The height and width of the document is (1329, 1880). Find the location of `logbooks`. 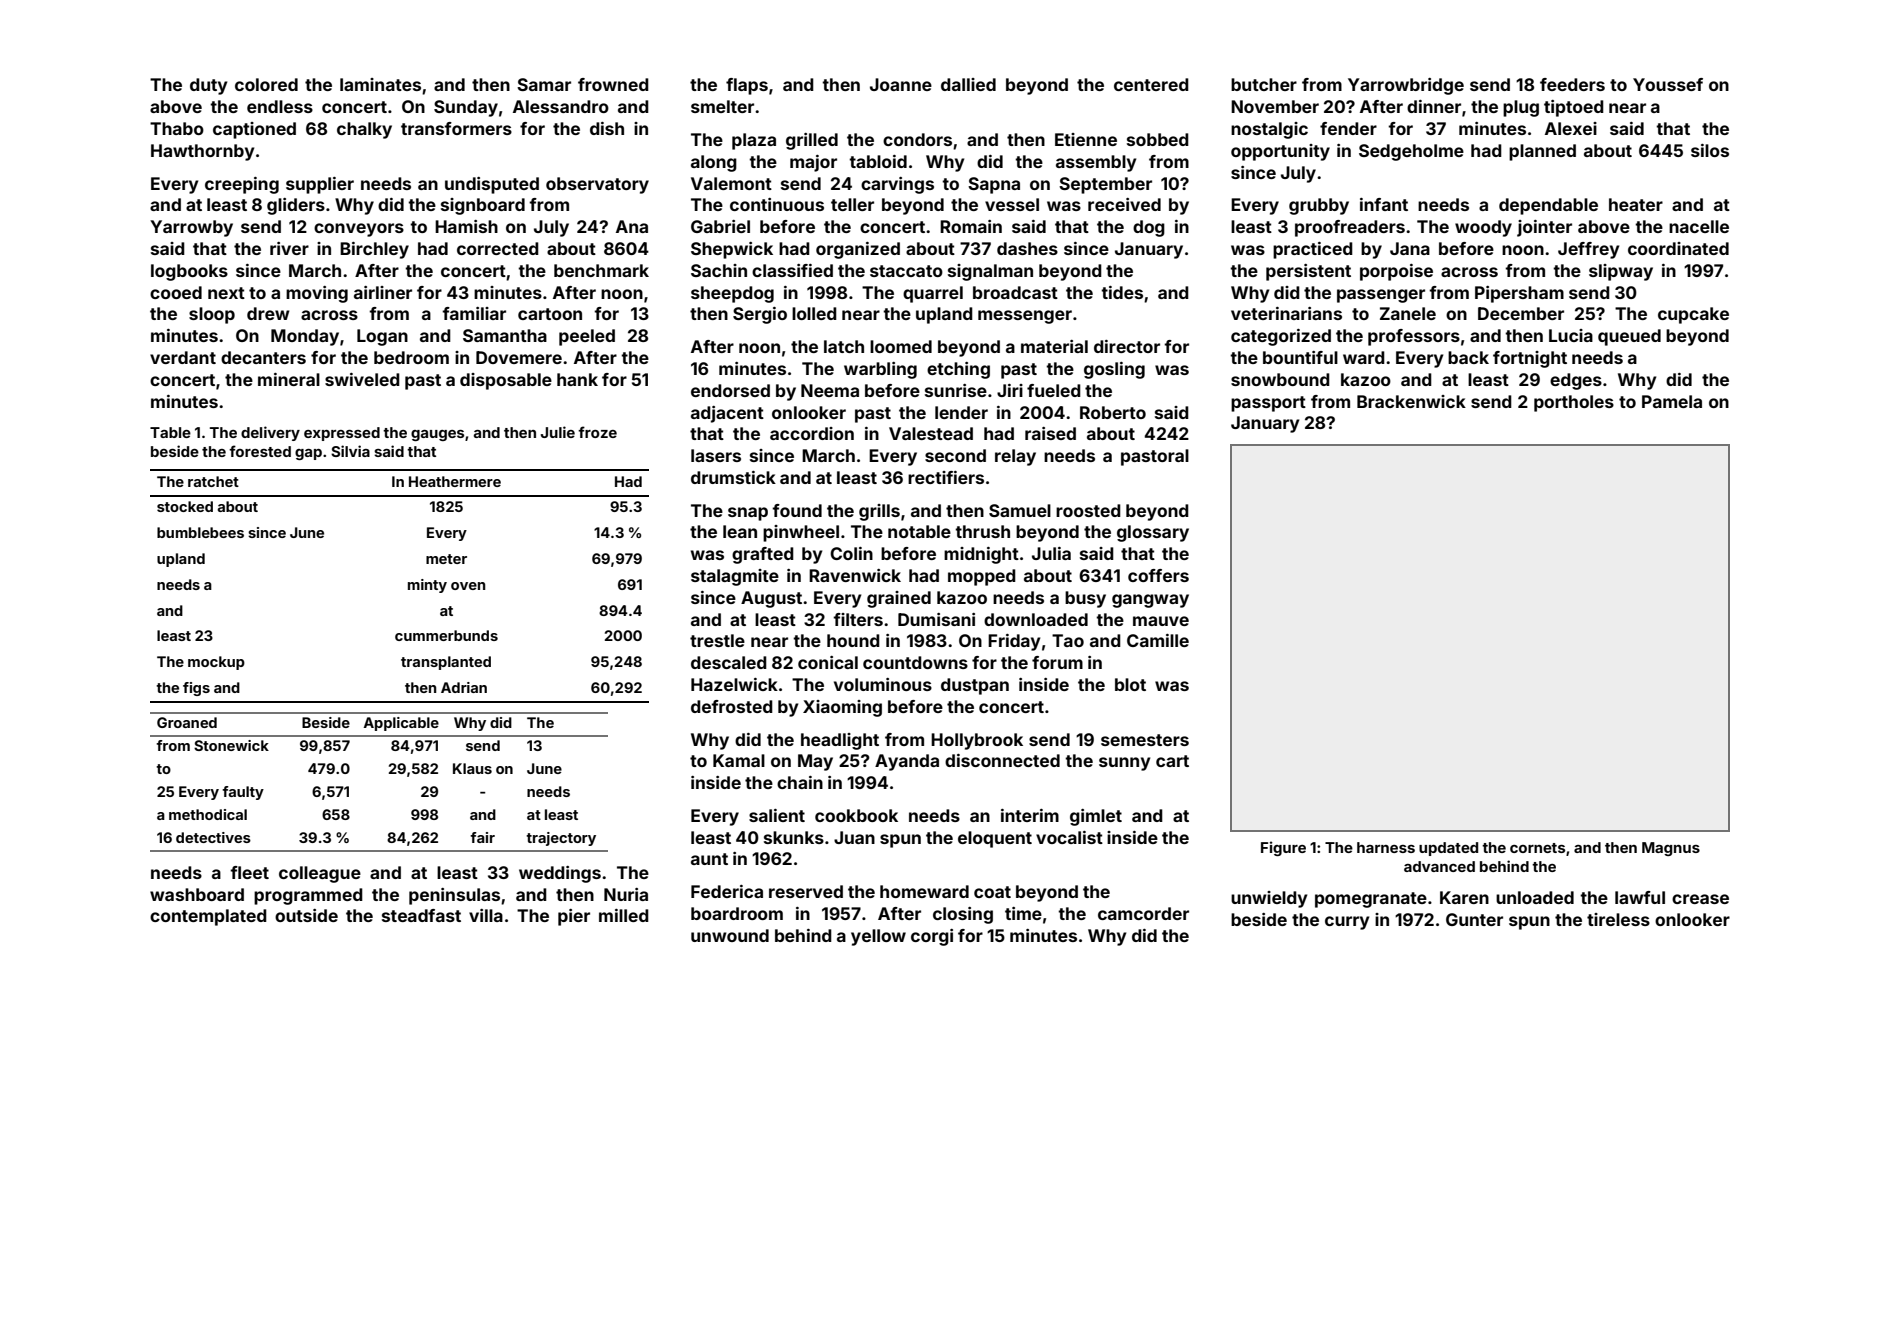

logbooks is located at coordinates (189, 272).
